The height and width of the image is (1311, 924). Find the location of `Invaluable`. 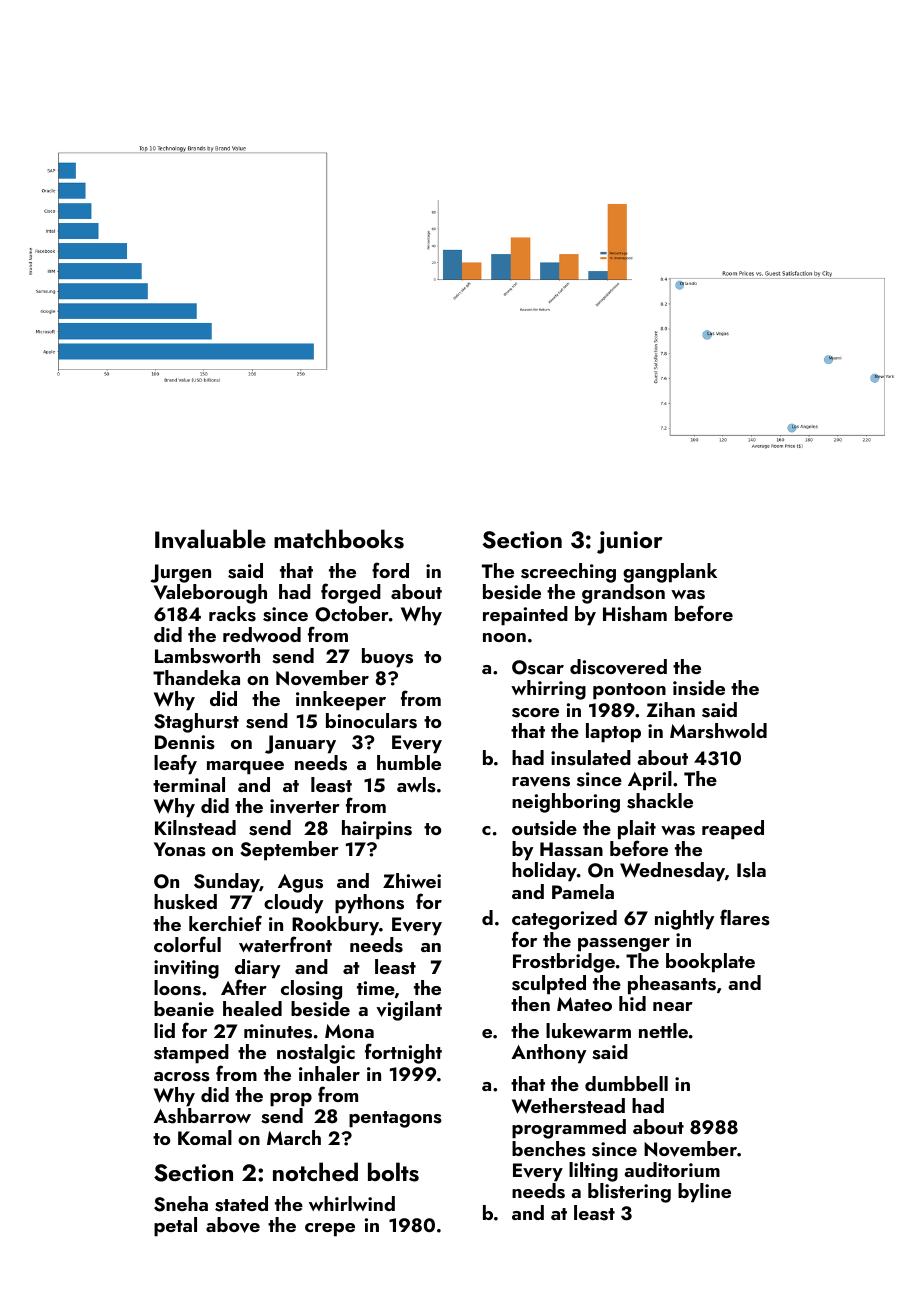

Invaluable is located at coordinates (210, 539).
